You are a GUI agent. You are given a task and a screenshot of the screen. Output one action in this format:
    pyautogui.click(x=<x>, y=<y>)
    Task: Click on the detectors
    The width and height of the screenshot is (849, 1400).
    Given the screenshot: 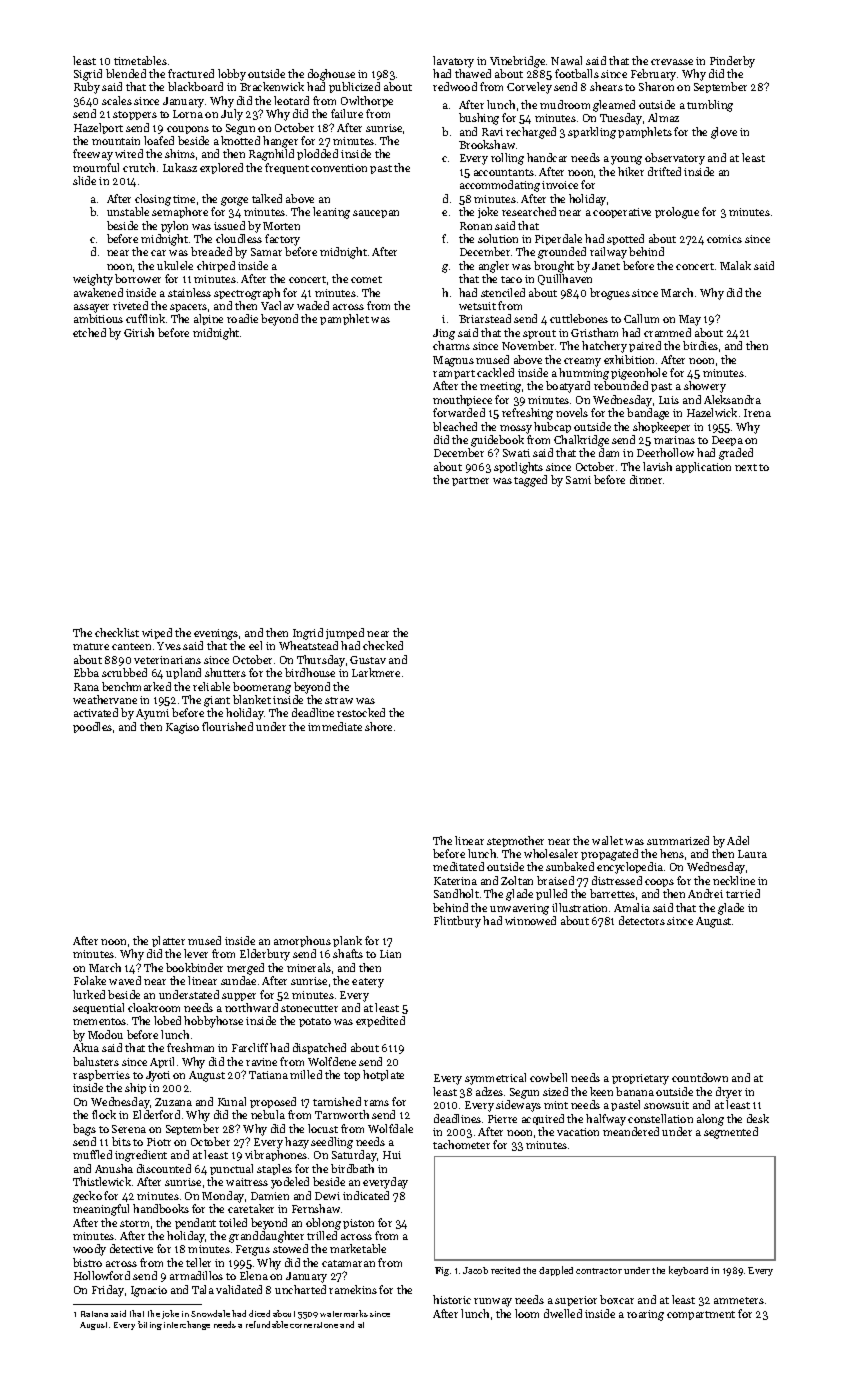 What is the action you would take?
    pyautogui.click(x=642, y=920)
